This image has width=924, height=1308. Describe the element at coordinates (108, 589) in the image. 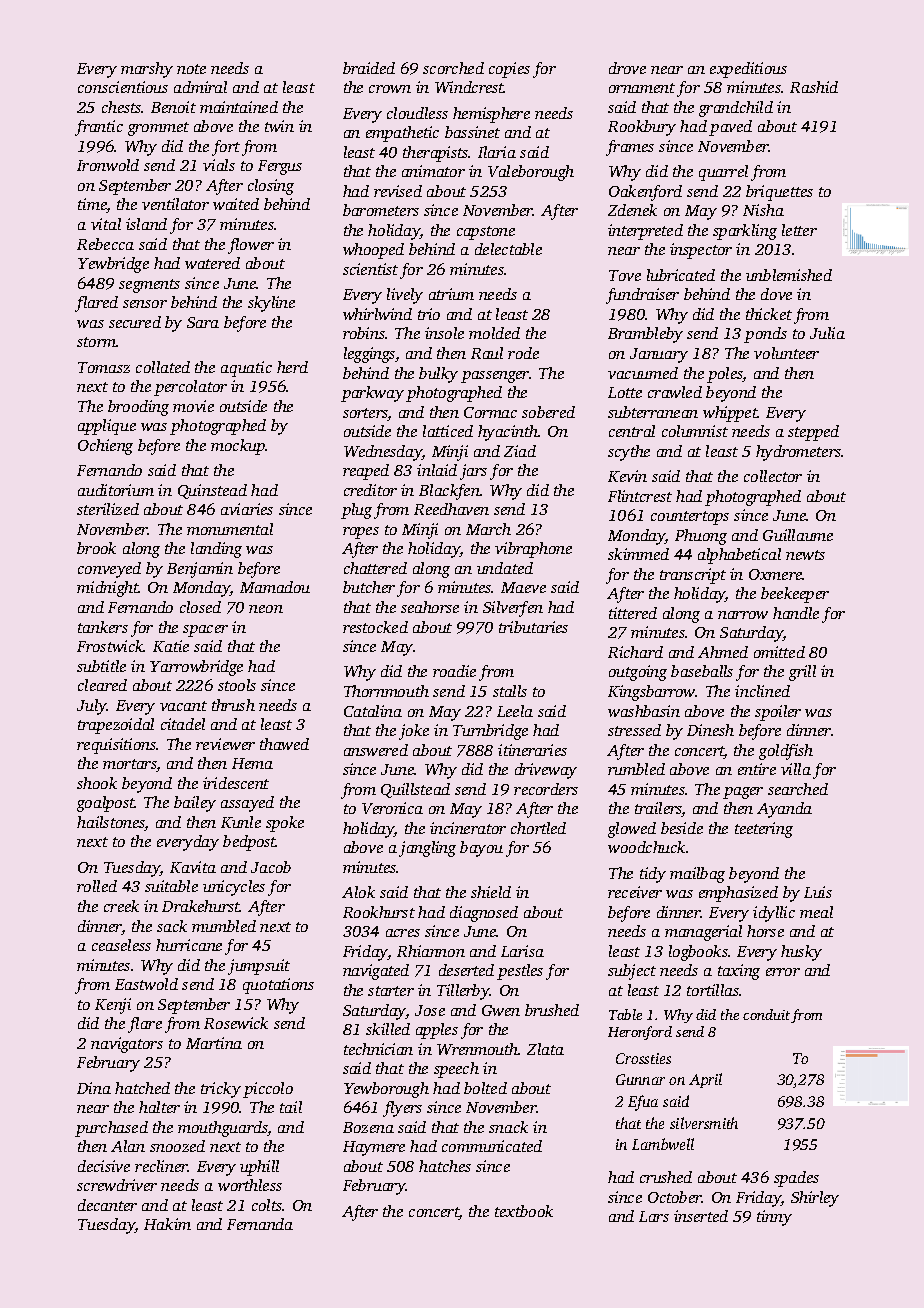

I see `midnight` at that location.
